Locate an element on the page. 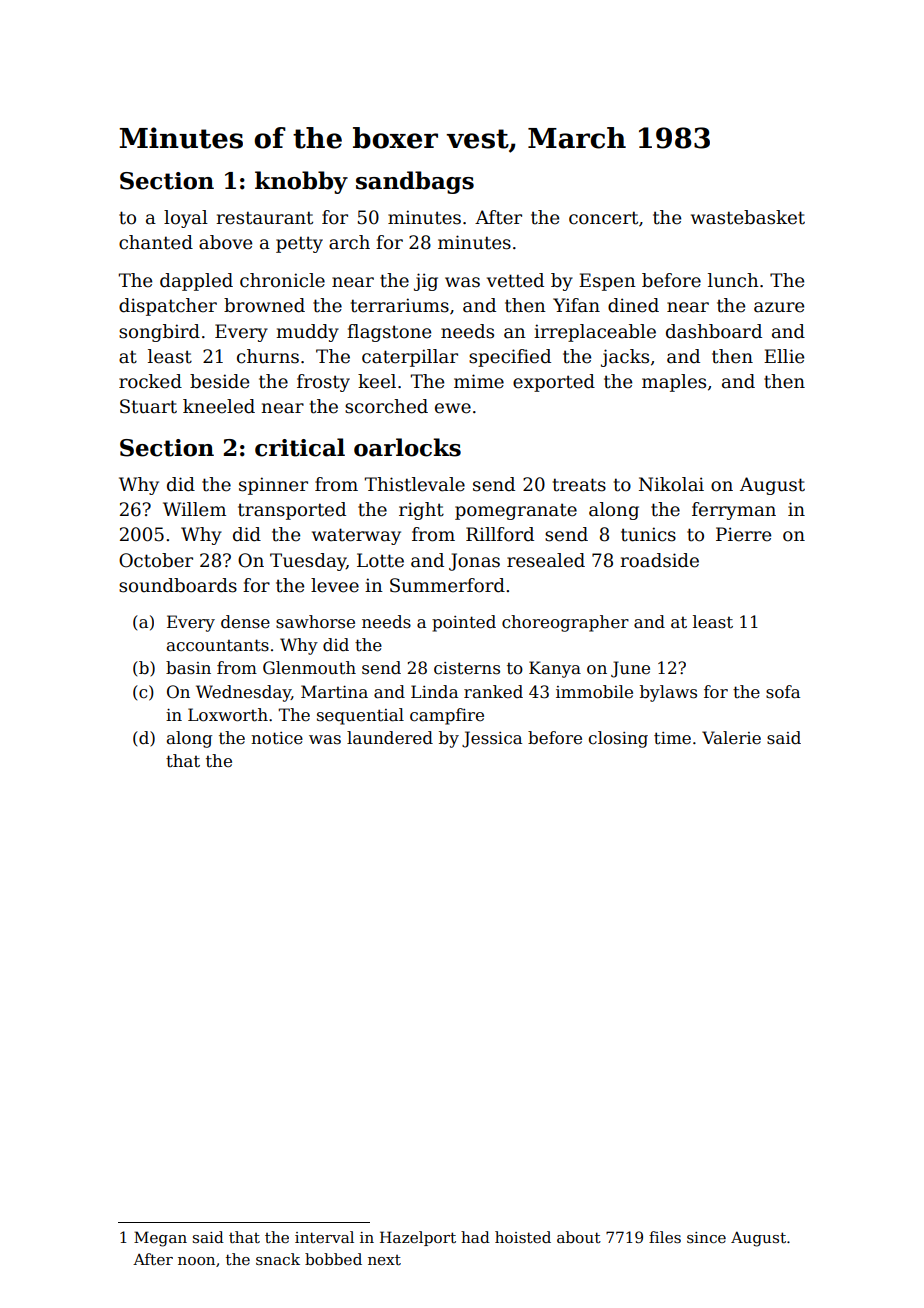 This page has height=1308, width=924. had is located at coordinates (475, 1237).
